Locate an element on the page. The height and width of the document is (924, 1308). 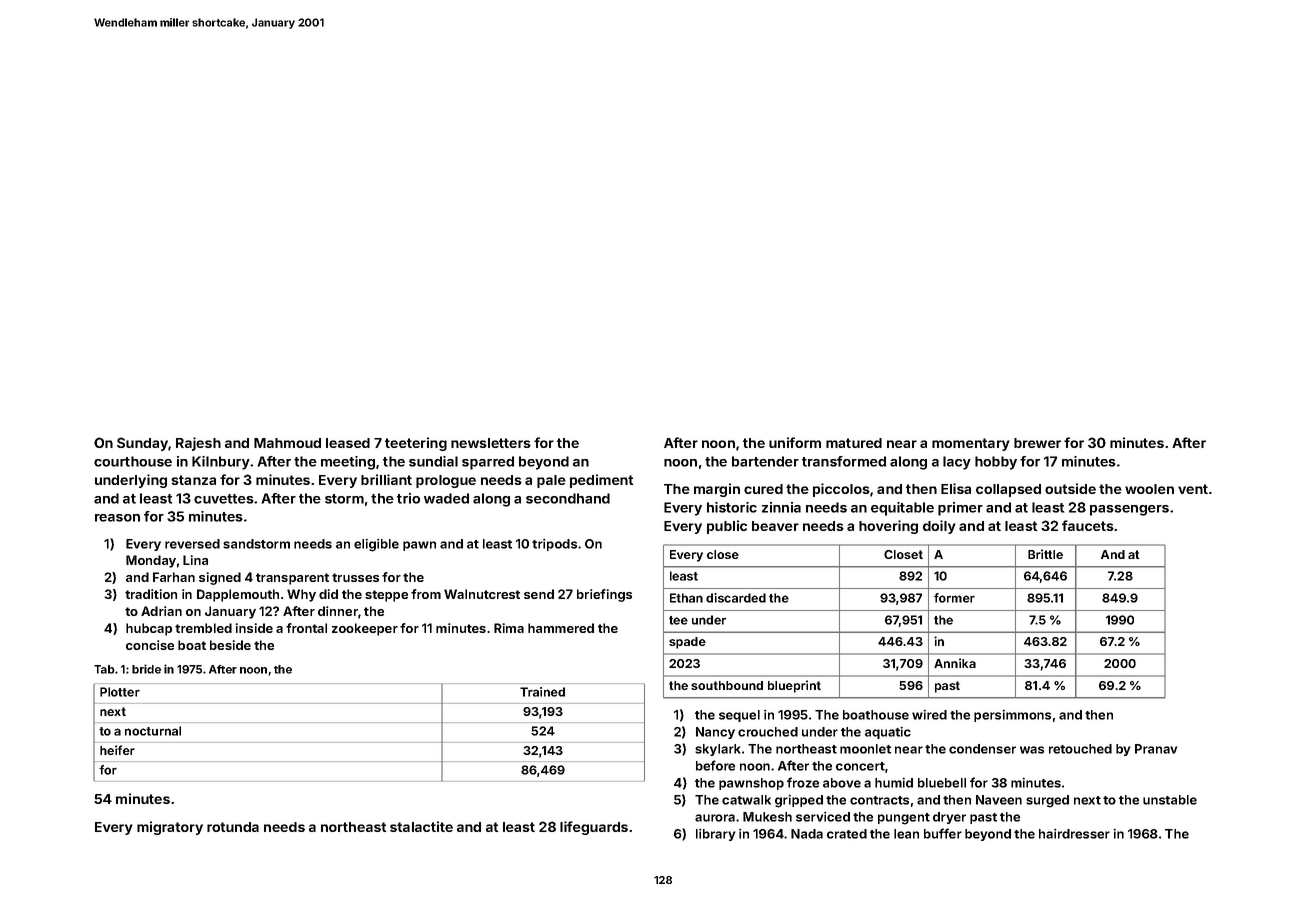
buffer is located at coordinates (943, 833).
